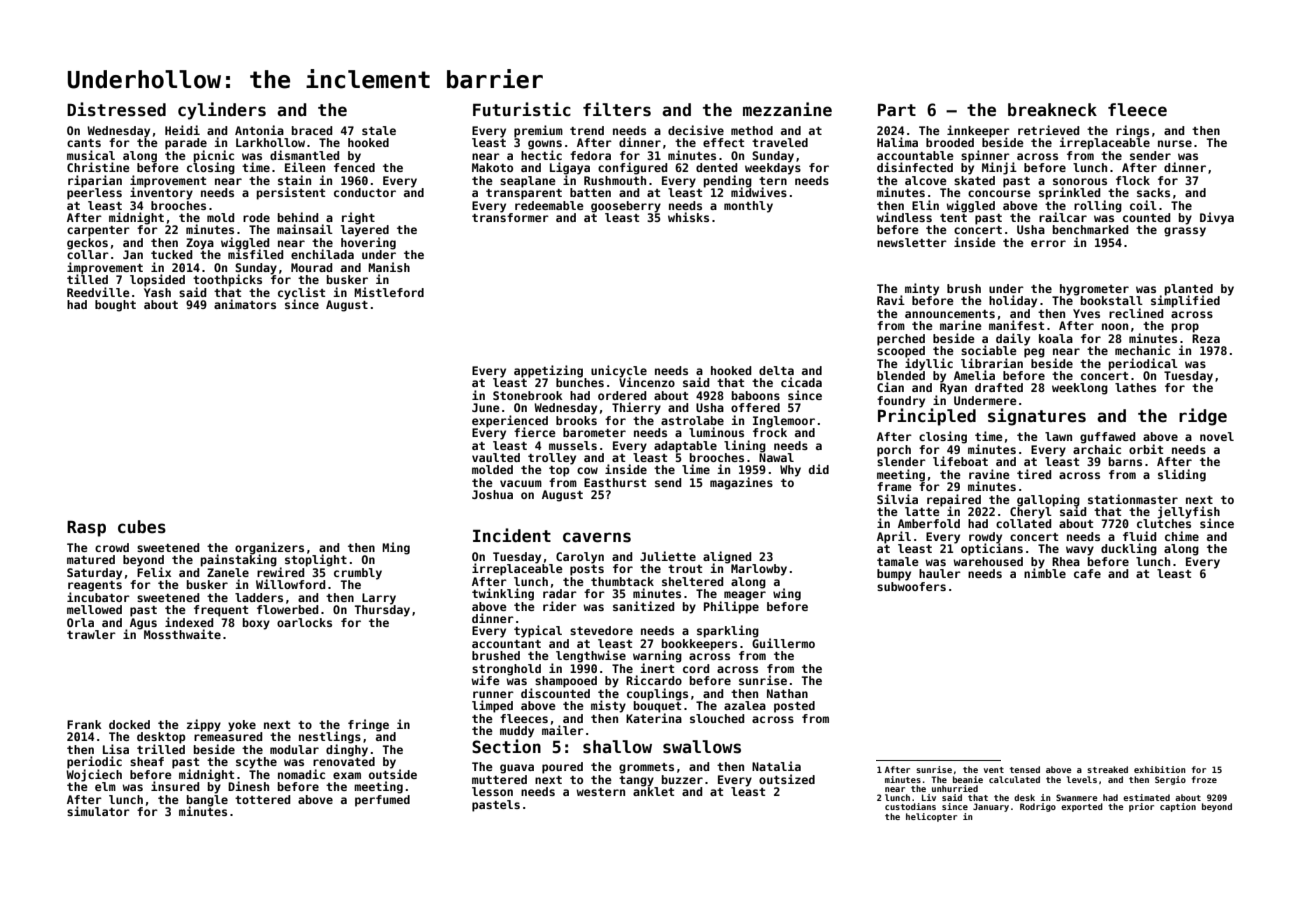 The height and width of the screenshot is (924, 1308). Describe the element at coordinates (1135, 387) in the screenshot. I see `lathes` at that location.
